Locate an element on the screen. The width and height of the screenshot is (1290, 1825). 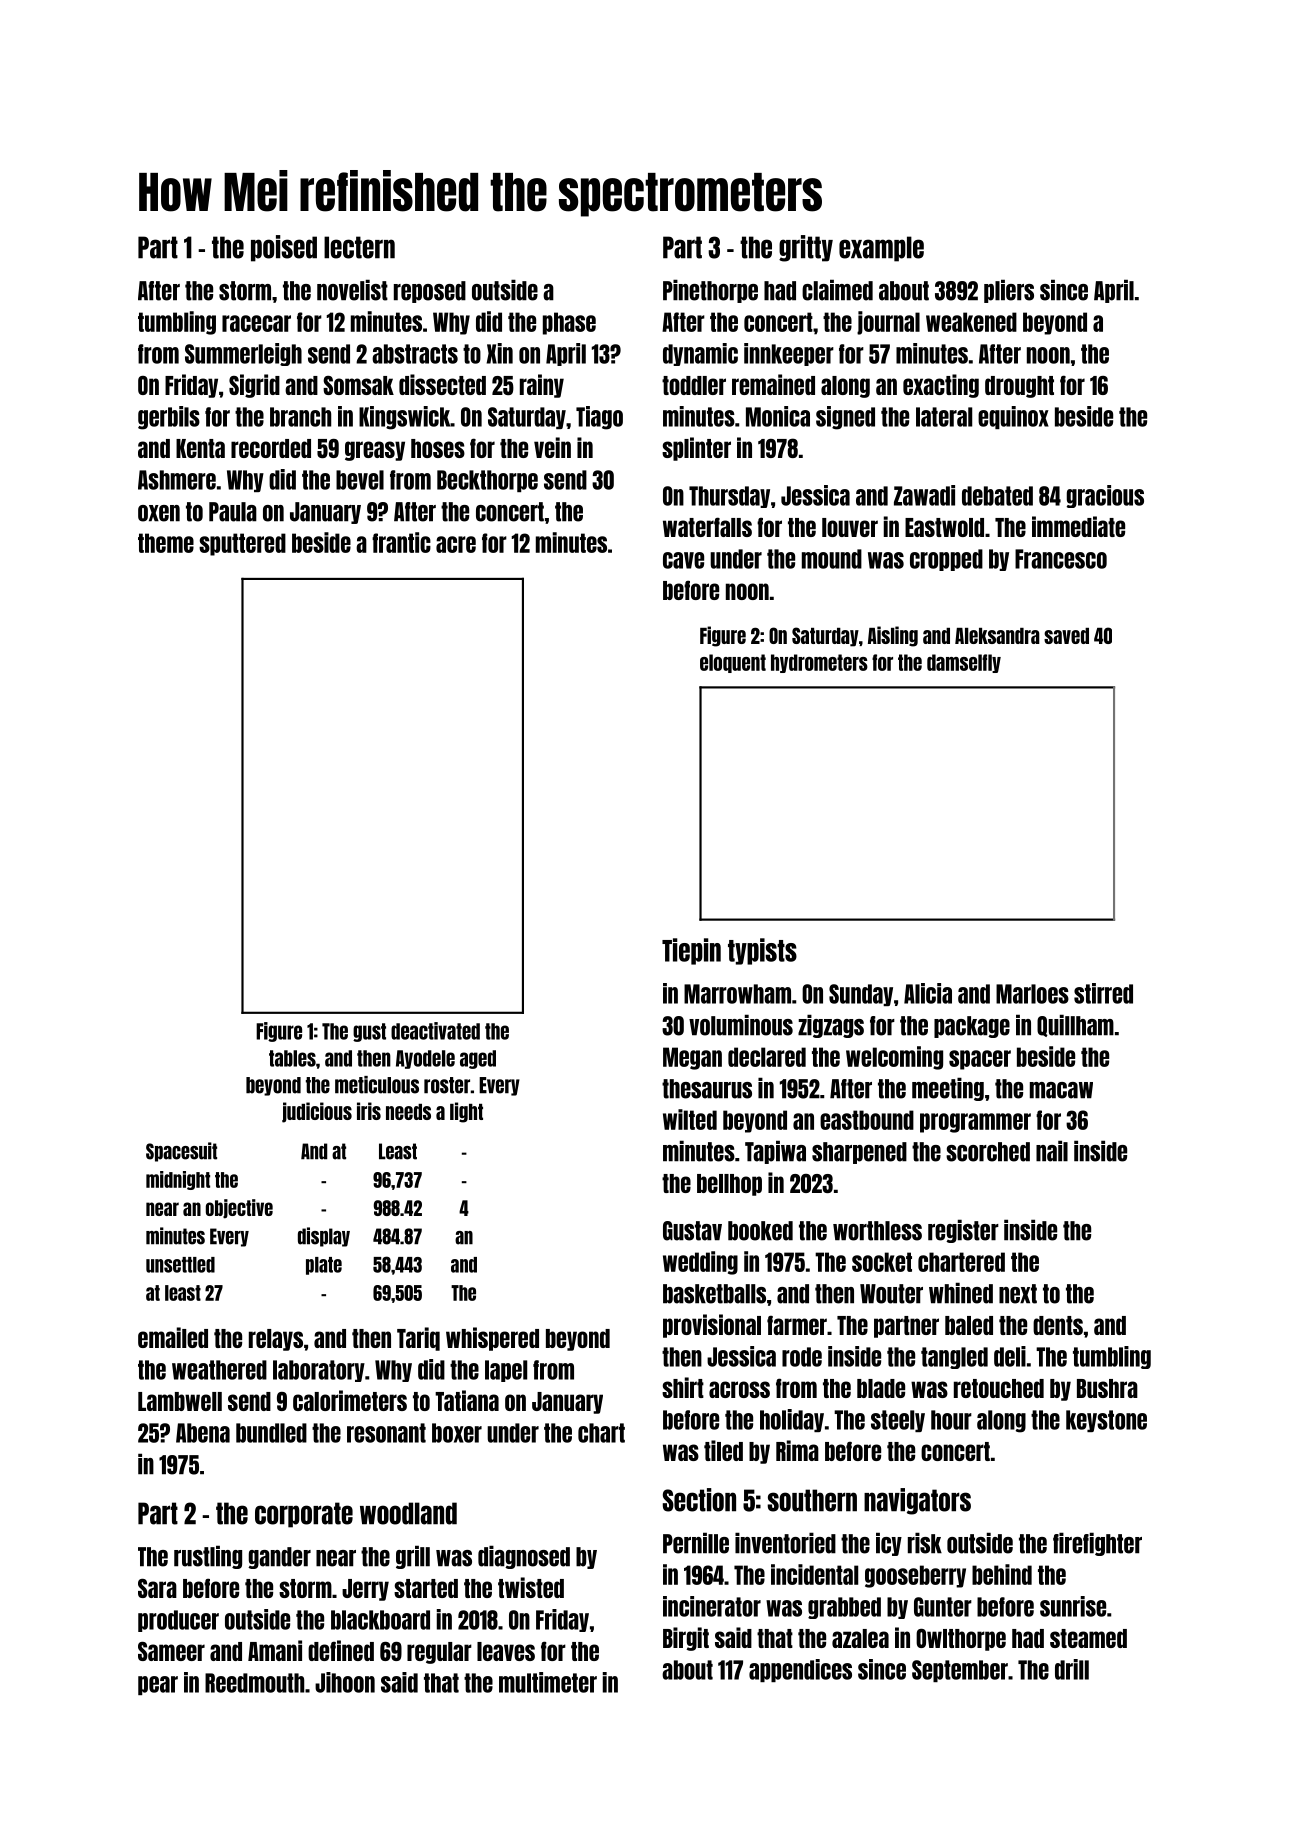
stirred is located at coordinates (1103, 993).
